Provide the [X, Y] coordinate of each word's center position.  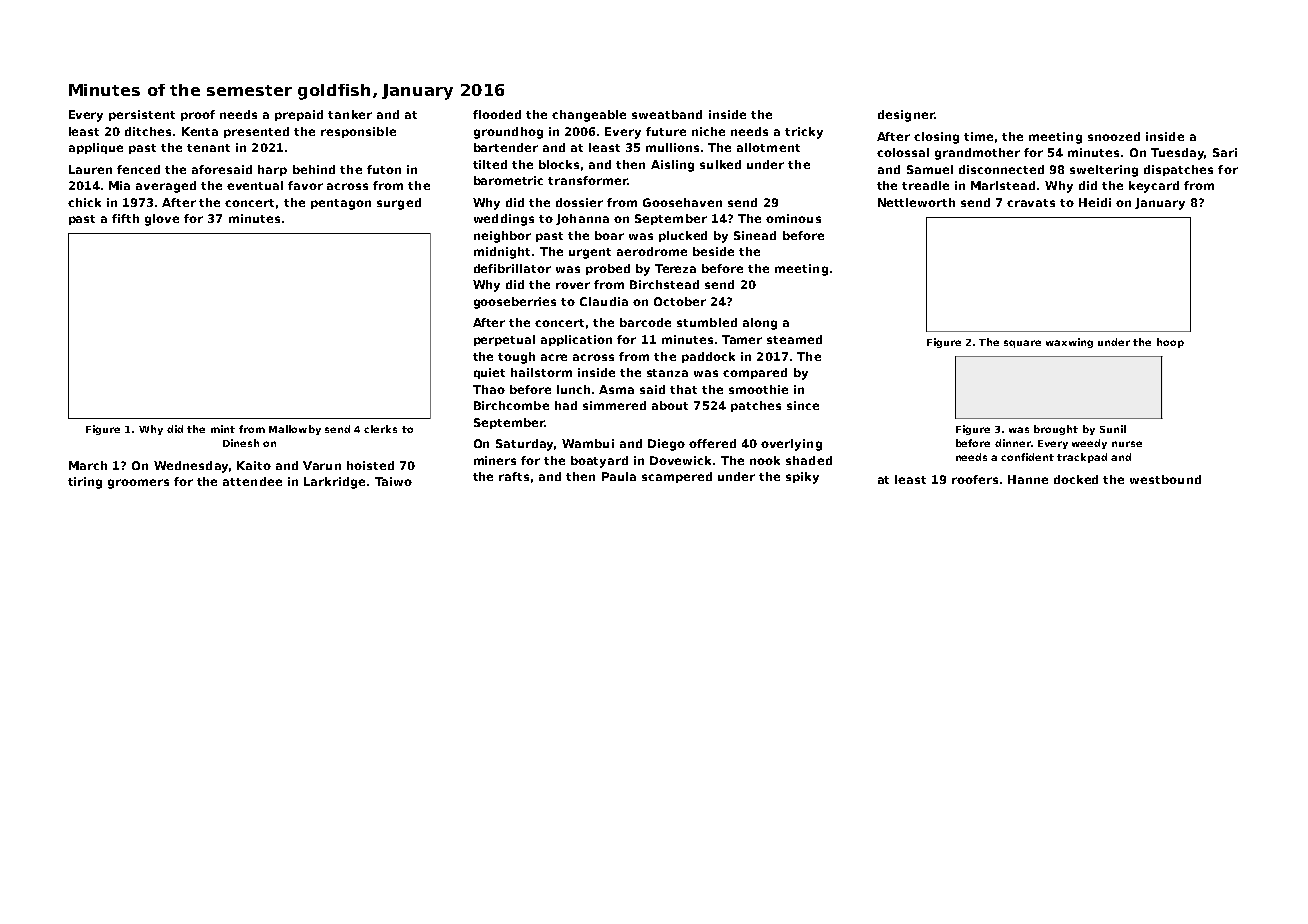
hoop [1170, 343]
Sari [1225, 152]
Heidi [1095, 202]
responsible [358, 132]
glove [162, 220]
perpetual [504, 340]
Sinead [755, 235]
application [576, 340]
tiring [85, 483]
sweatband [667, 114]
